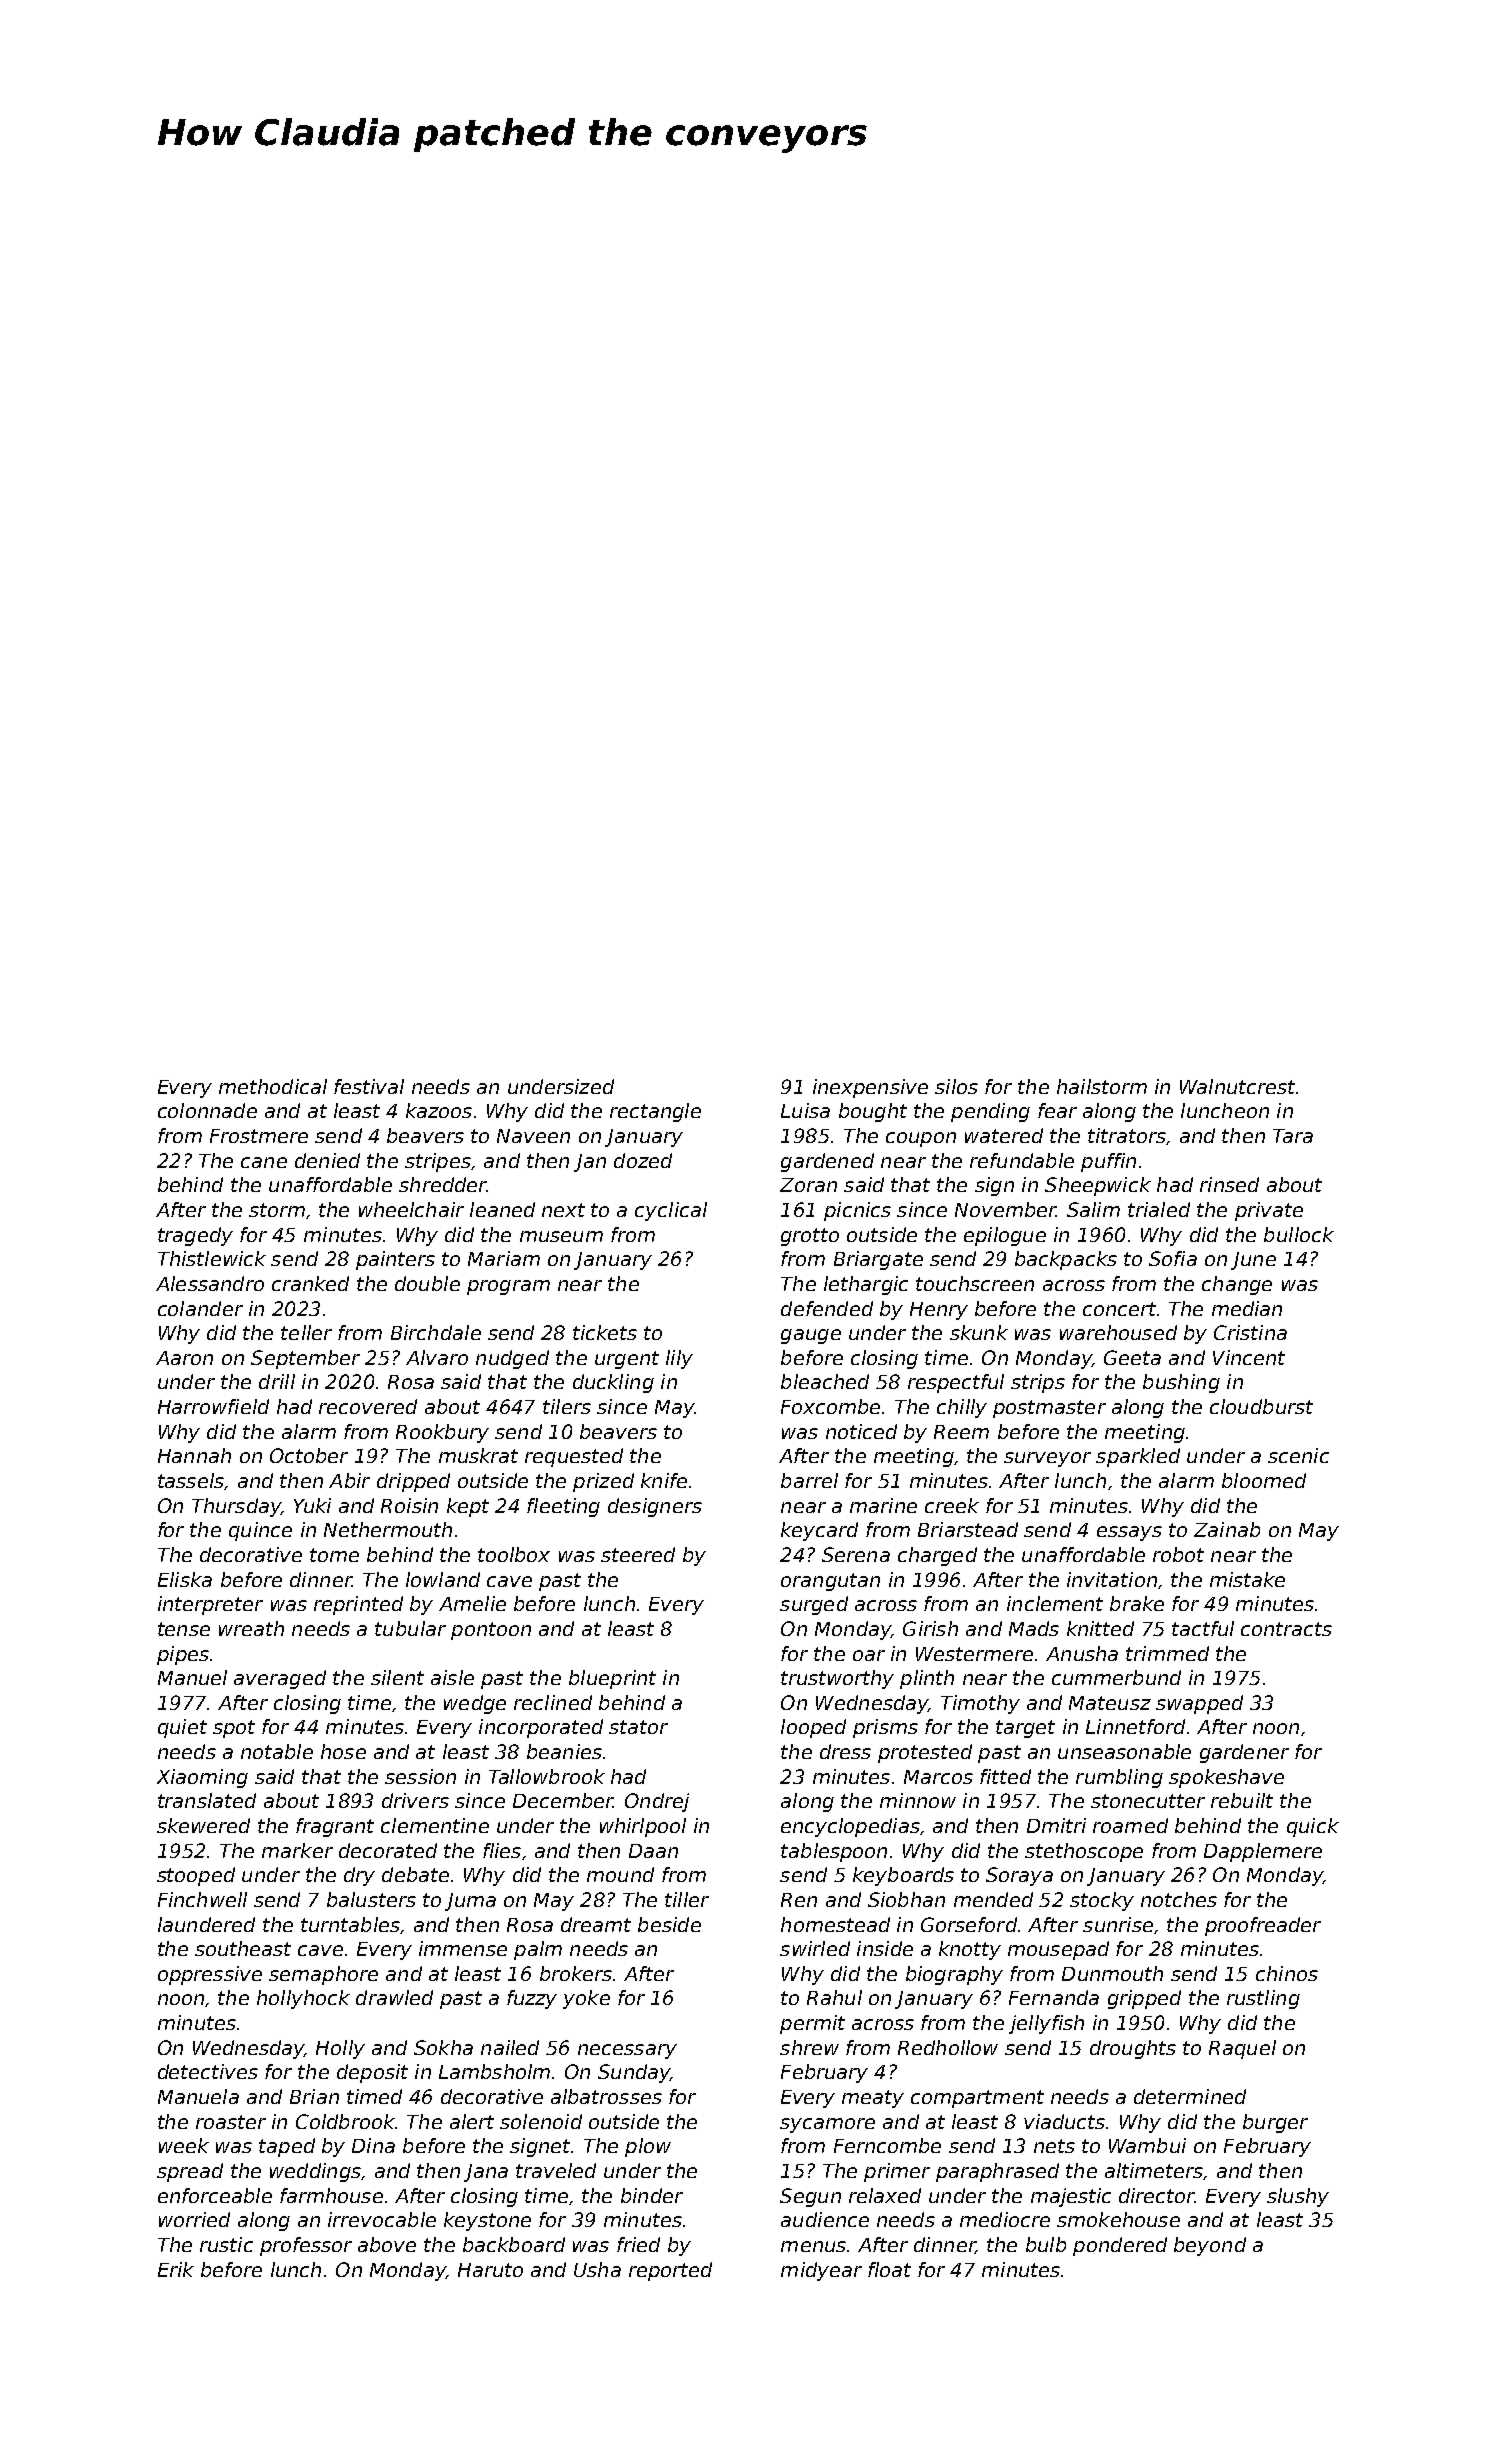  What do you see at coordinates (176, 2269) in the page?
I see `Erik` at bounding box center [176, 2269].
